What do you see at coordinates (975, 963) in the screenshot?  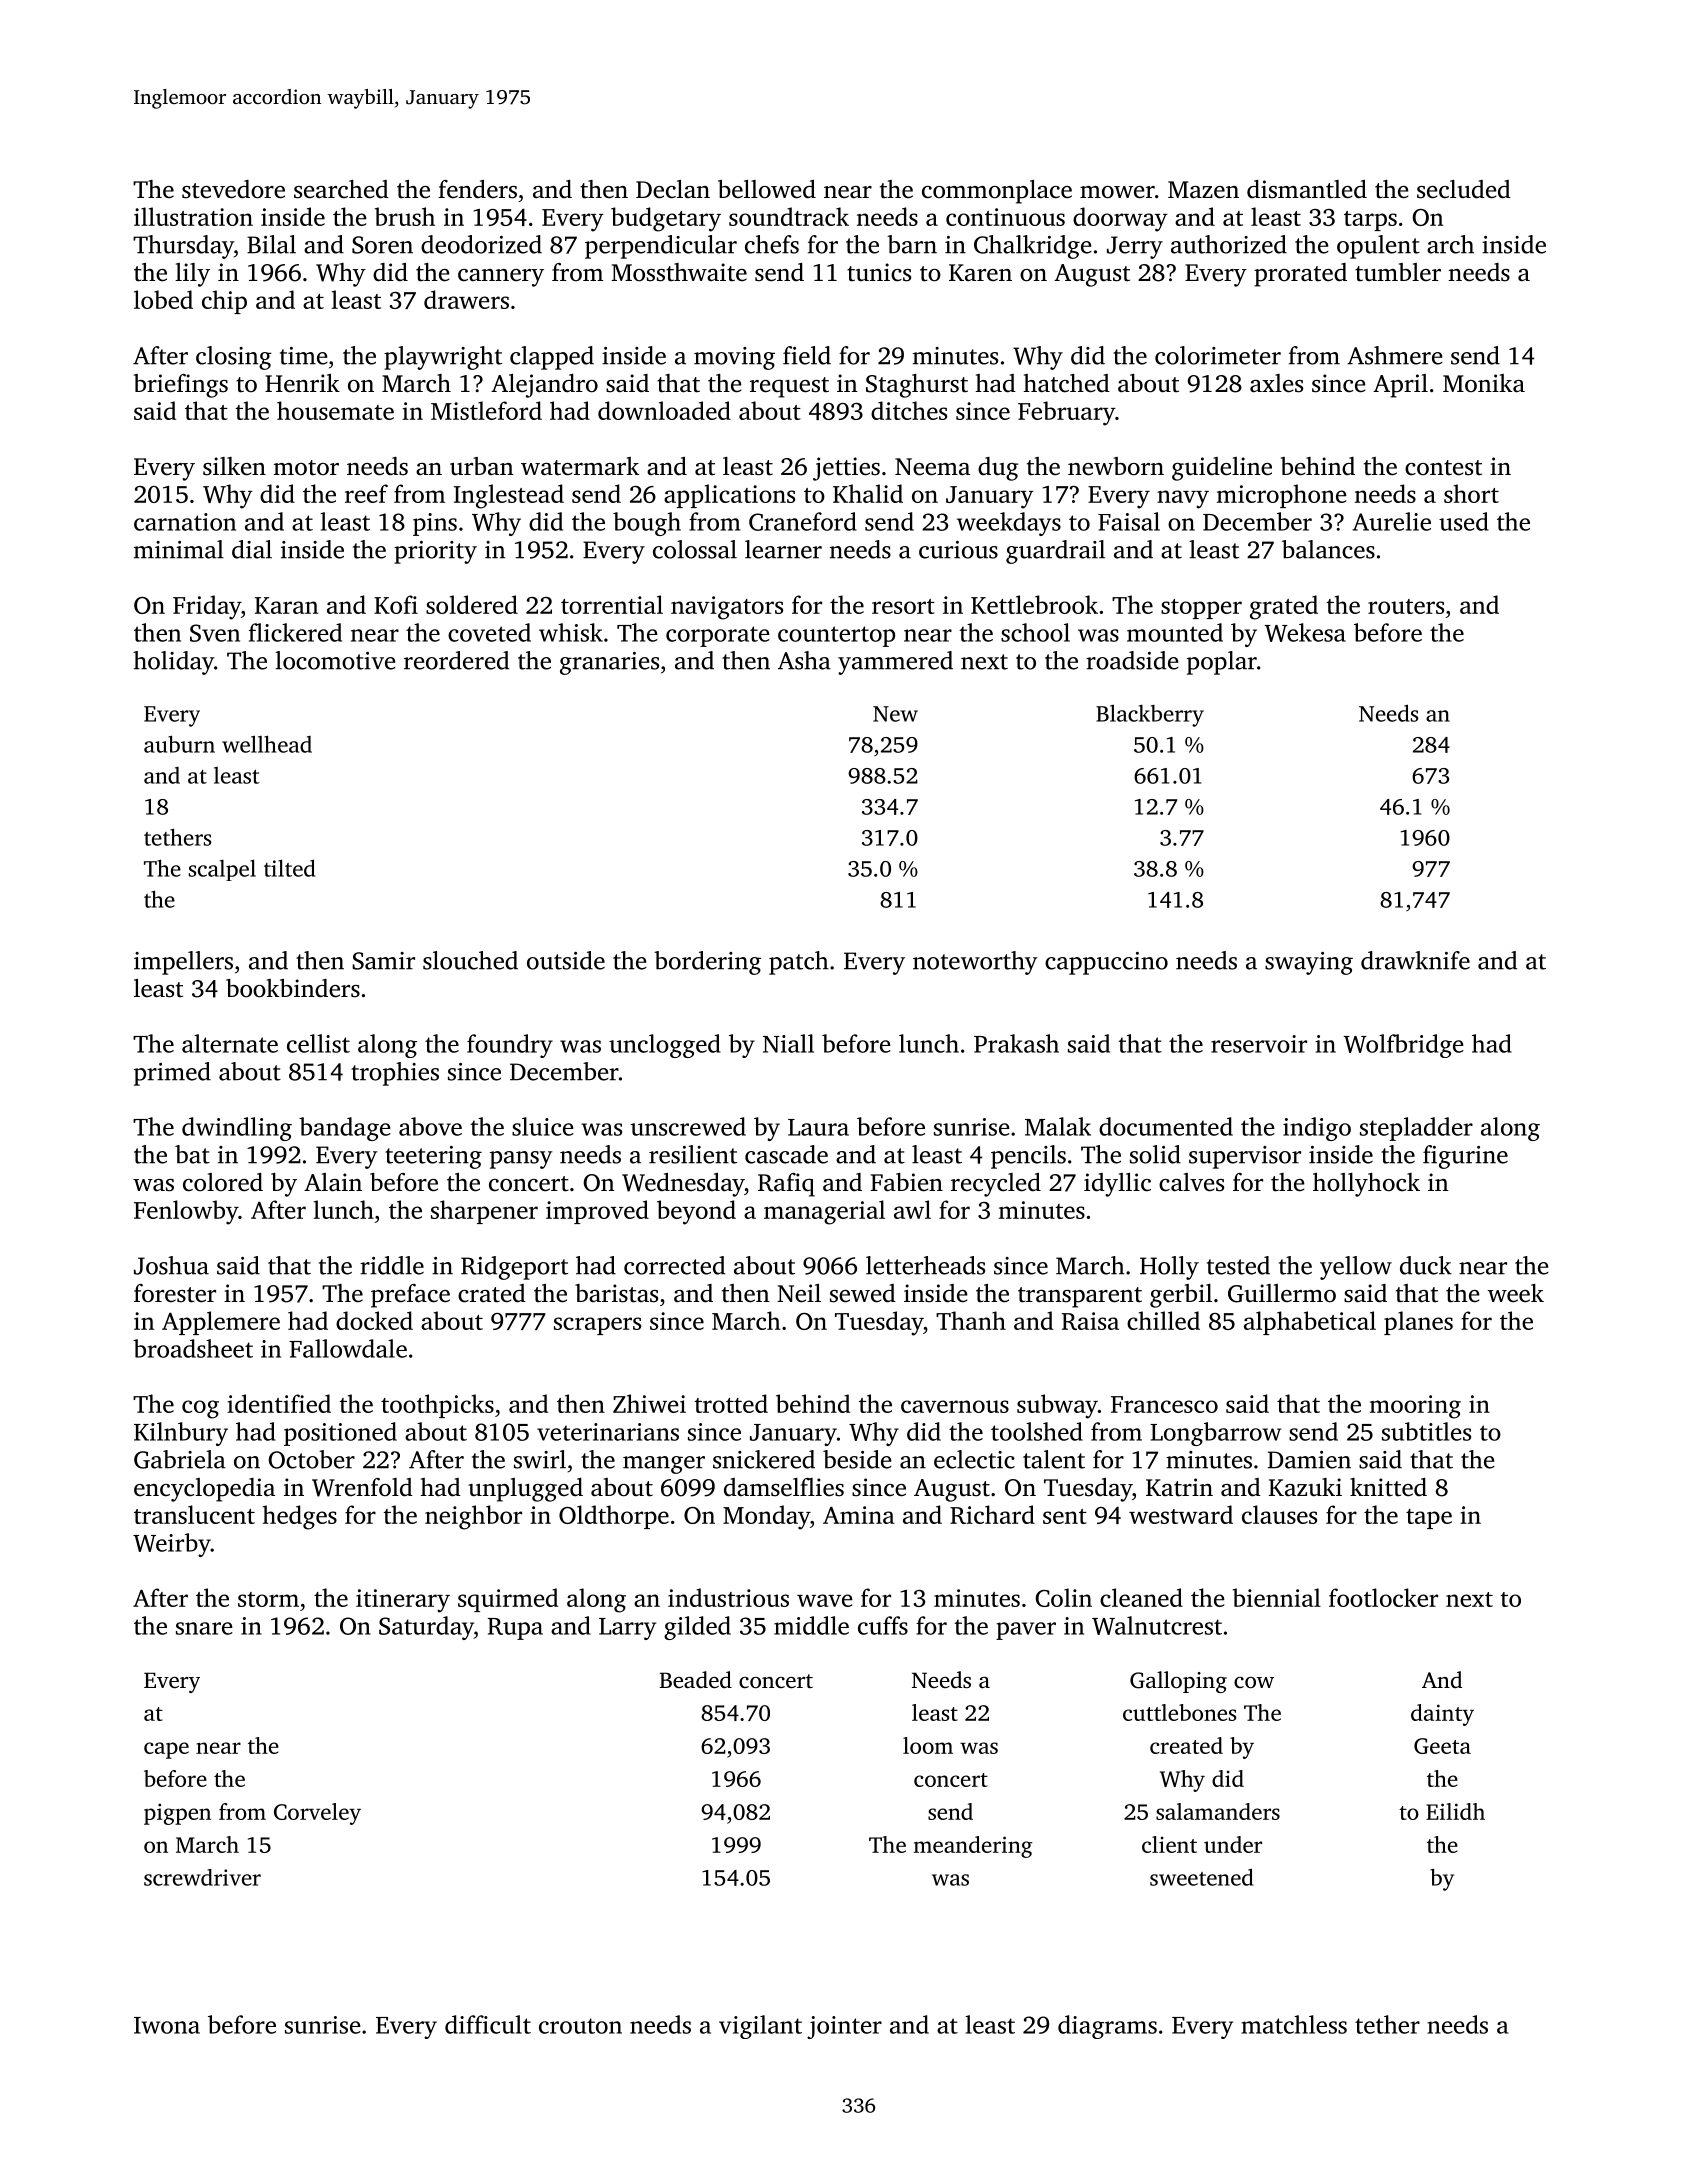 I see `noteworthy` at bounding box center [975, 963].
